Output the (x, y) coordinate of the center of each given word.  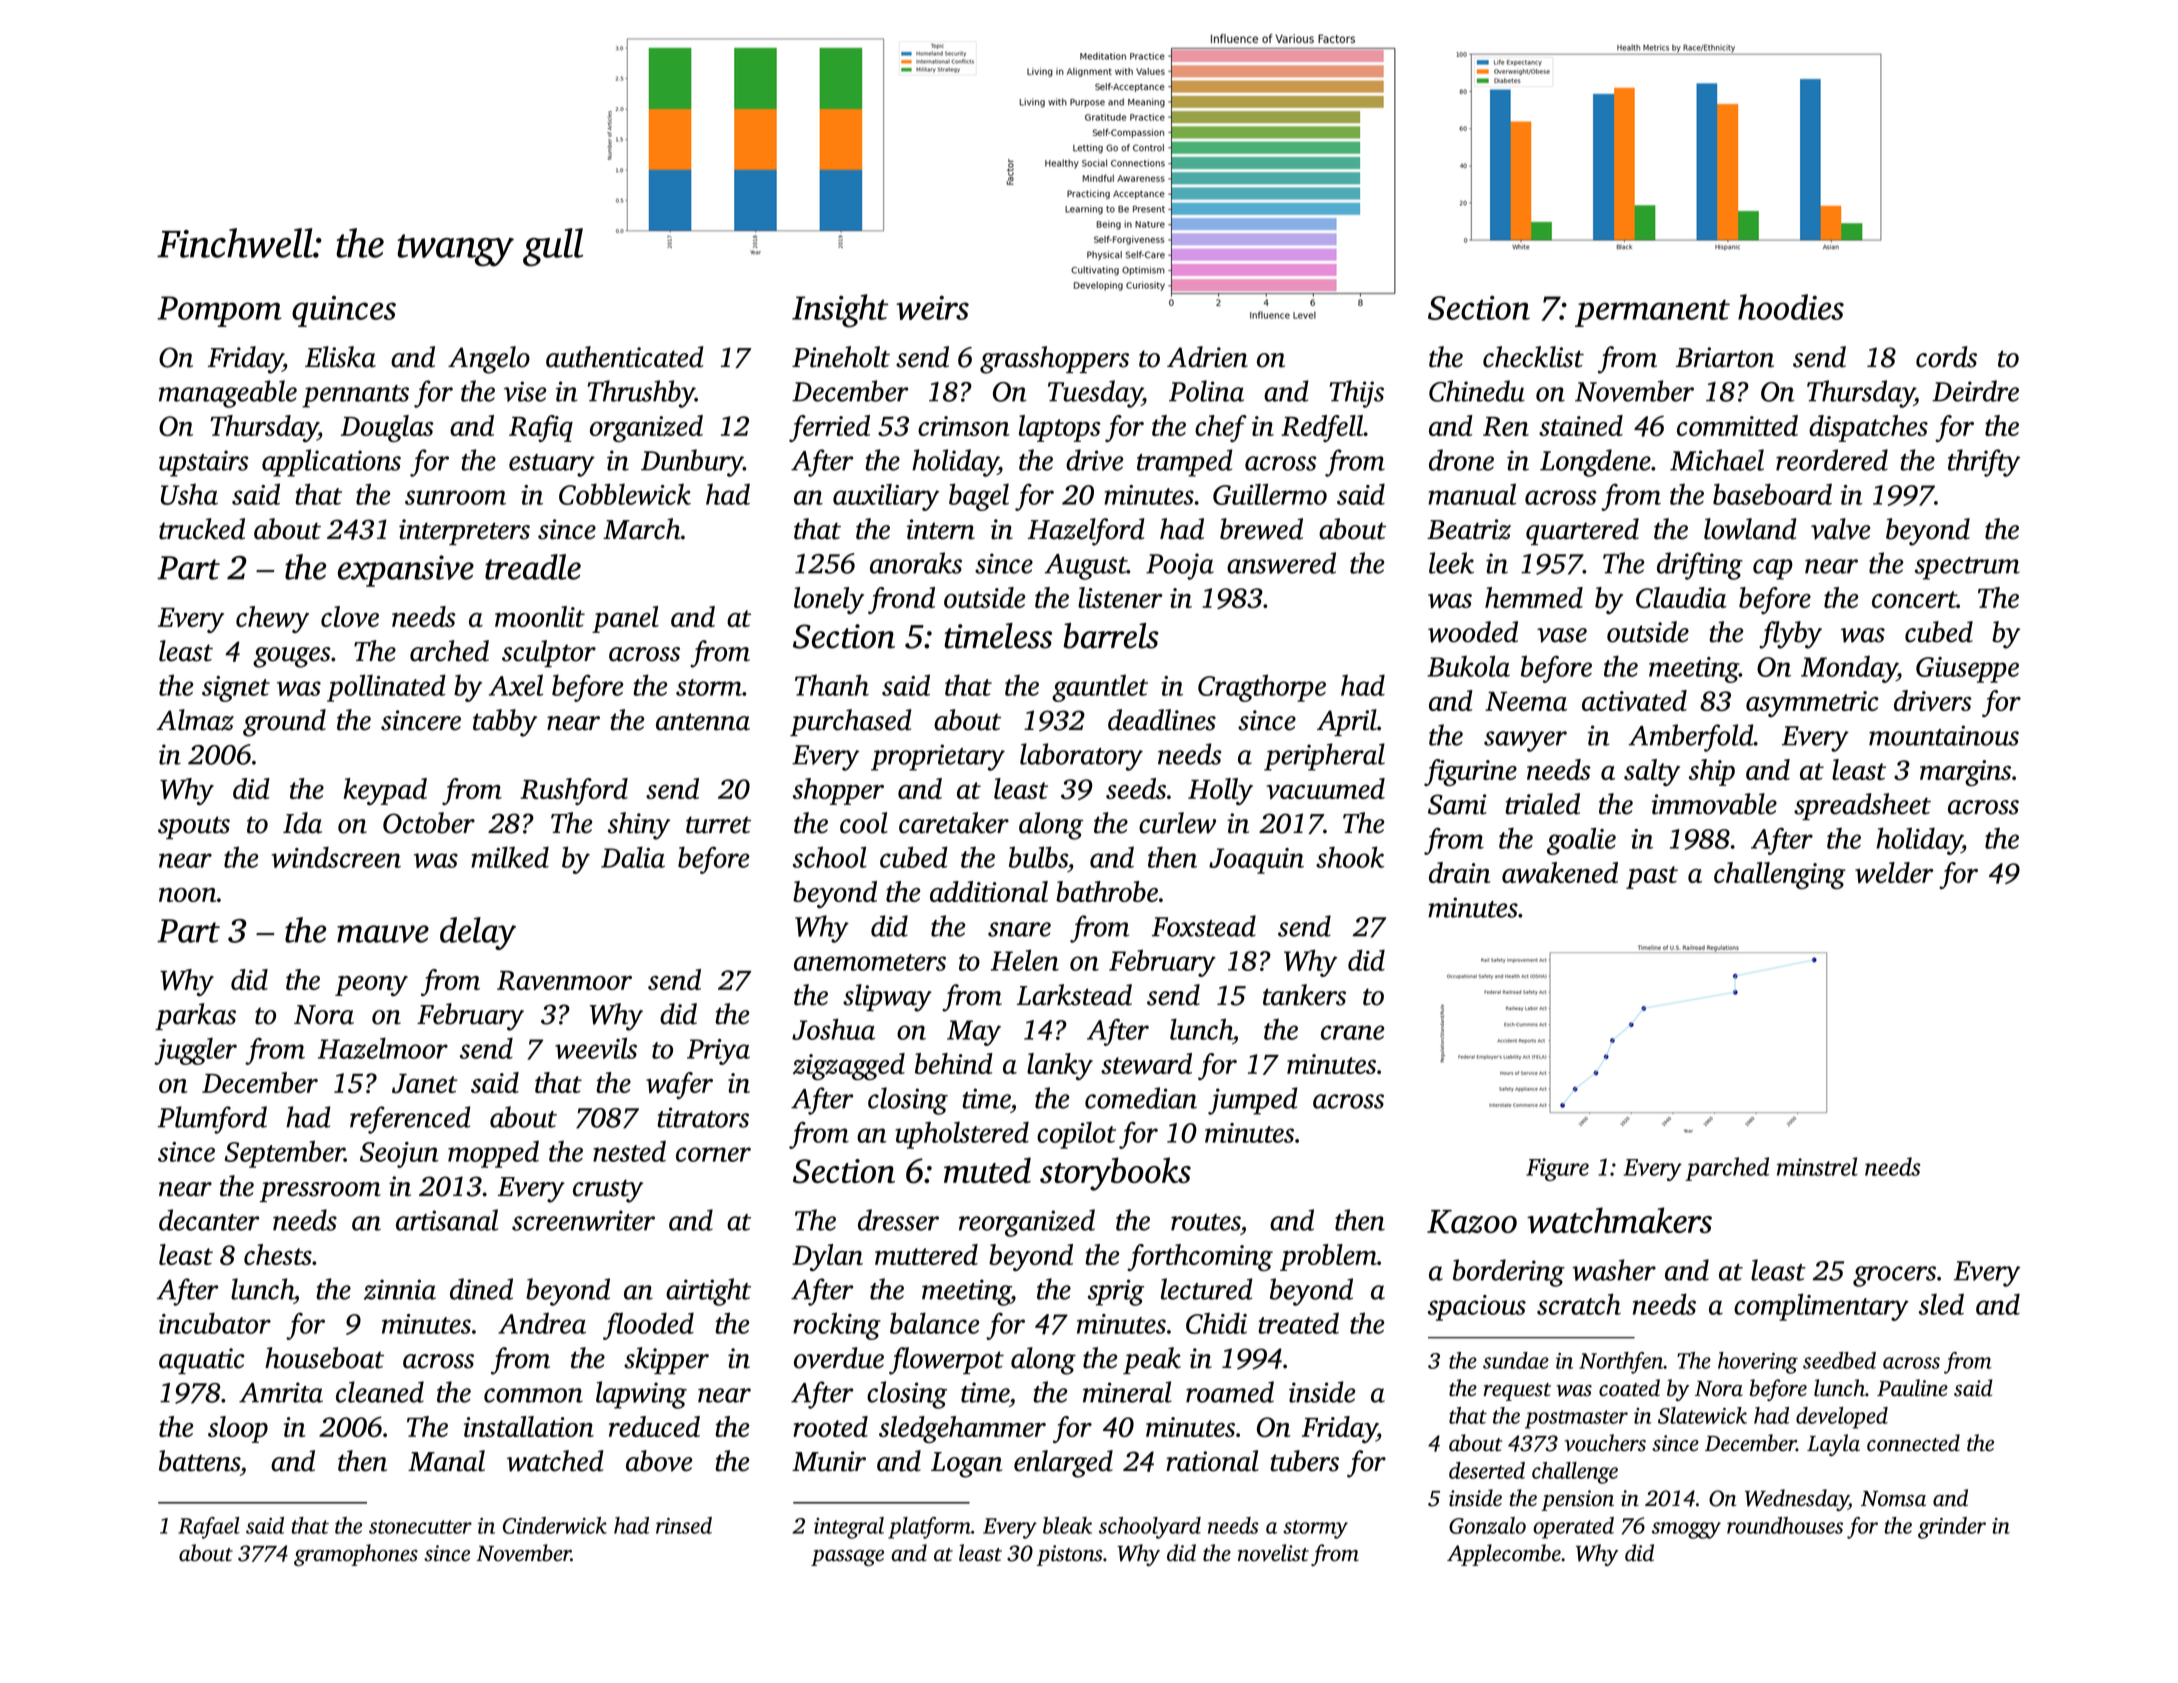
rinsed (684, 1525)
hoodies (1791, 307)
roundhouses (1785, 1525)
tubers (1304, 1461)
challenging (1780, 875)
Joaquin (1256, 861)
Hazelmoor (383, 1048)
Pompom (219, 311)
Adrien (1207, 357)
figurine (1470, 772)
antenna (703, 722)
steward (1146, 1063)
